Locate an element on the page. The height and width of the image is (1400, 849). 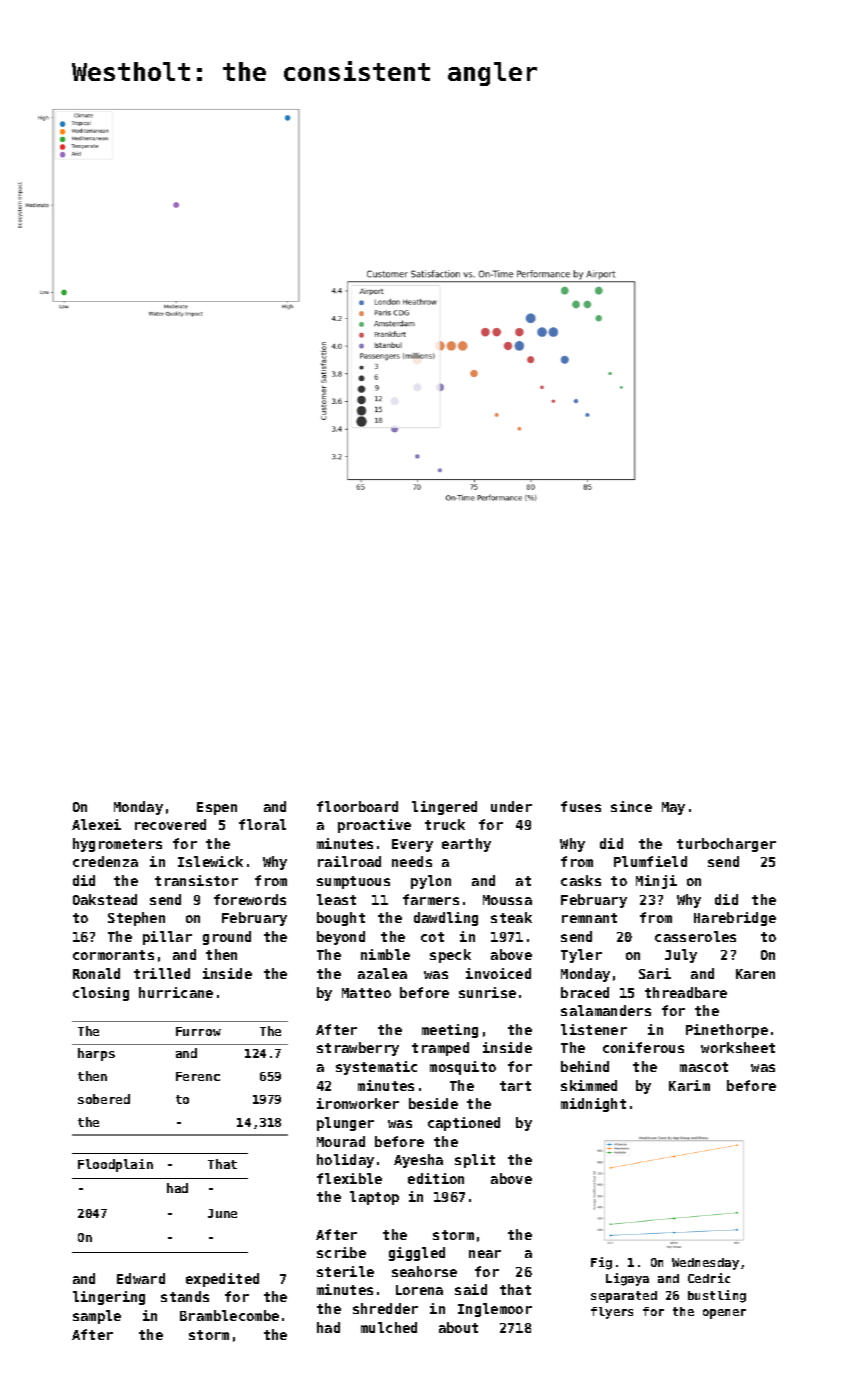
Espen is located at coordinates (217, 808).
